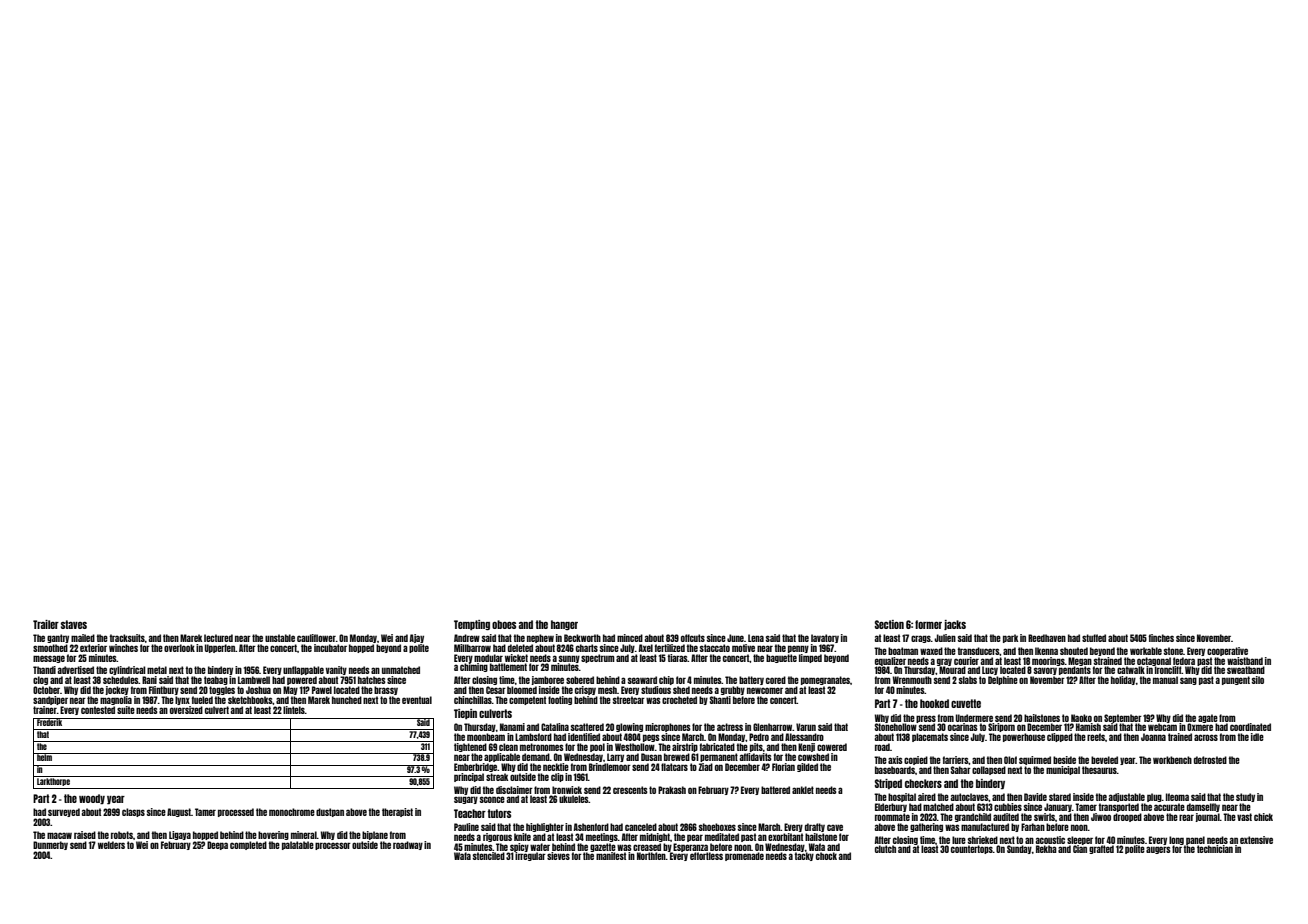 The height and width of the screenshot is (924, 1308). What do you see at coordinates (889, 624) in the screenshot?
I see `Section` at bounding box center [889, 624].
